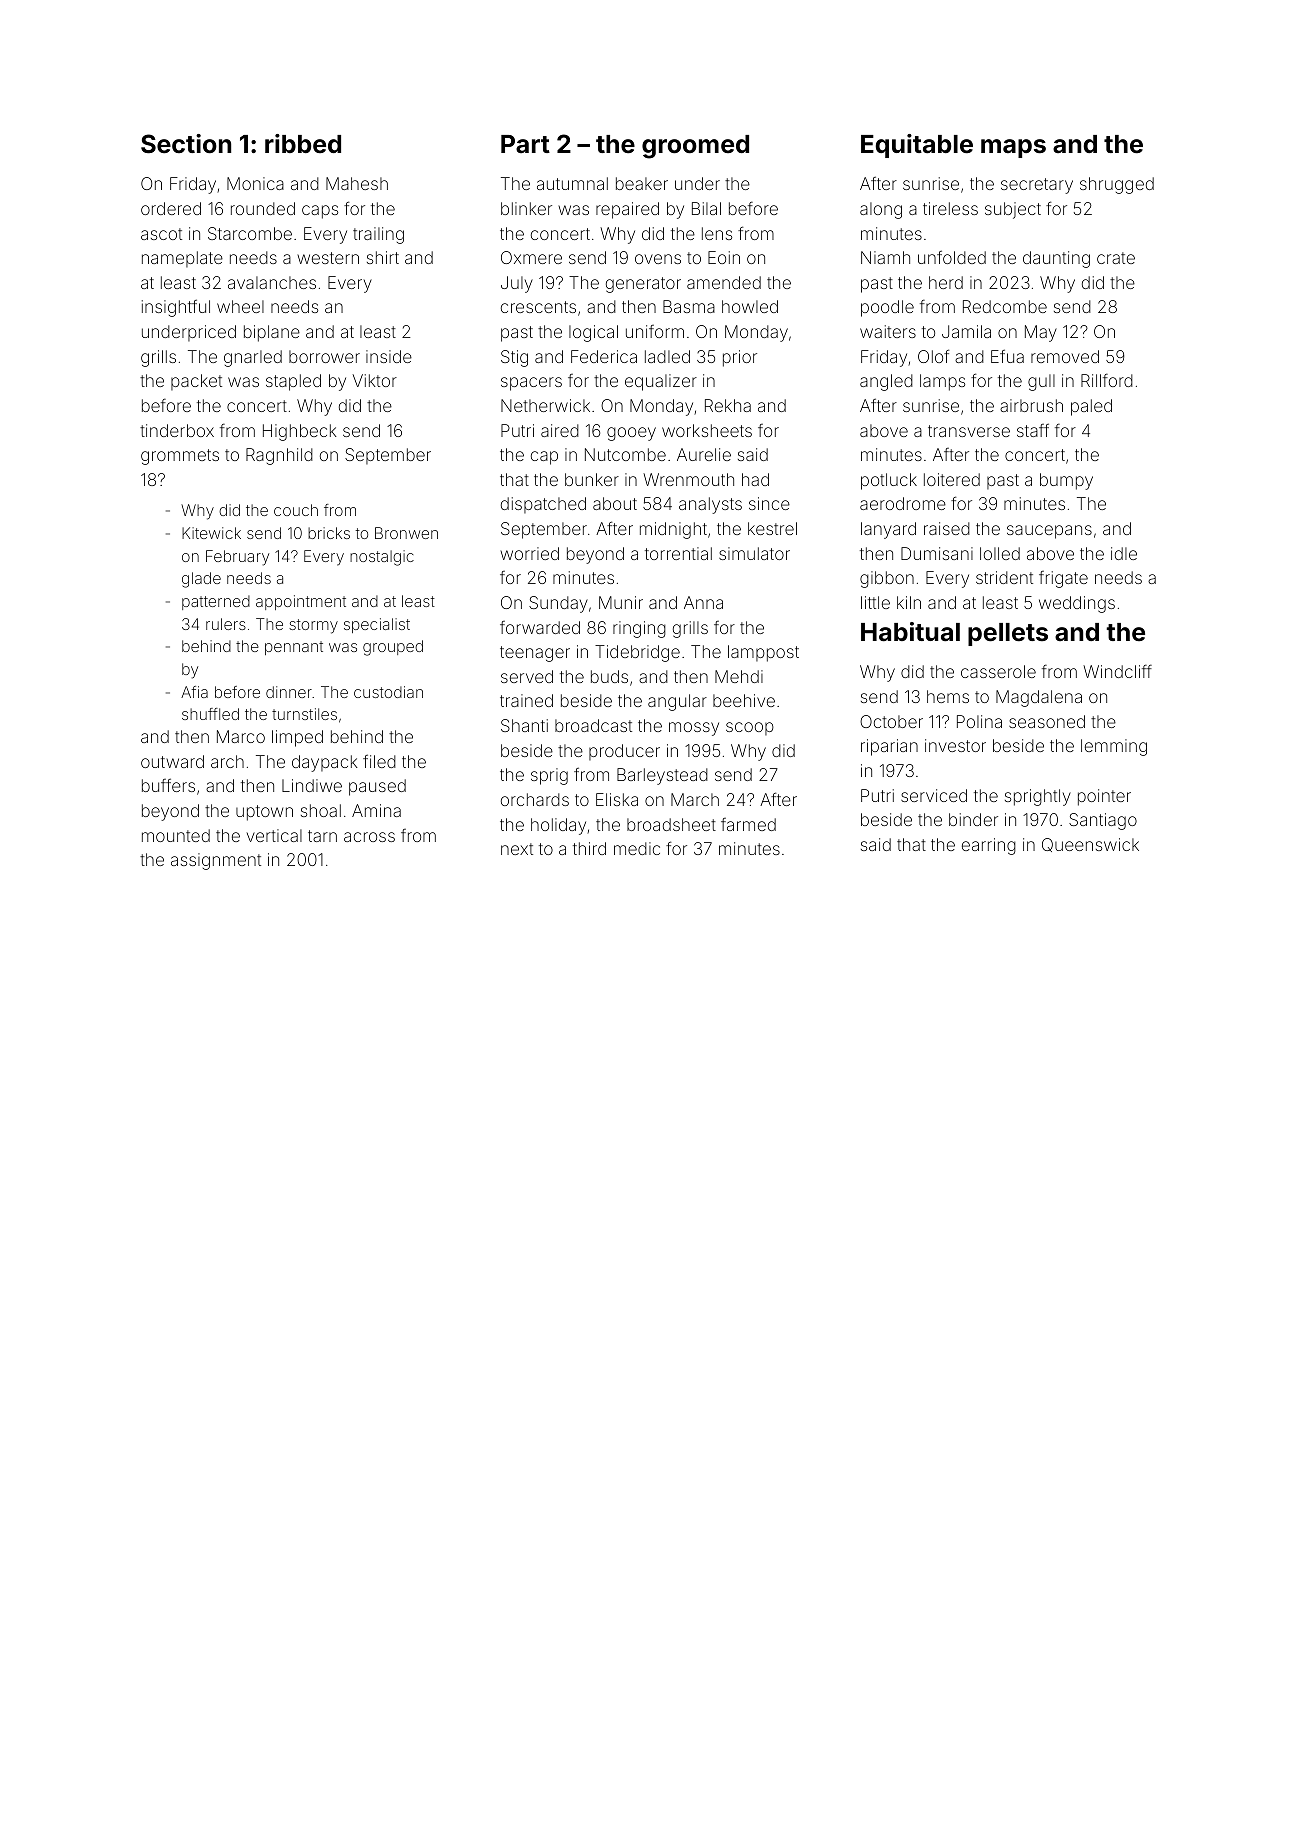  What do you see at coordinates (637, 848) in the document?
I see `medic` at bounding box center [637, 848].
